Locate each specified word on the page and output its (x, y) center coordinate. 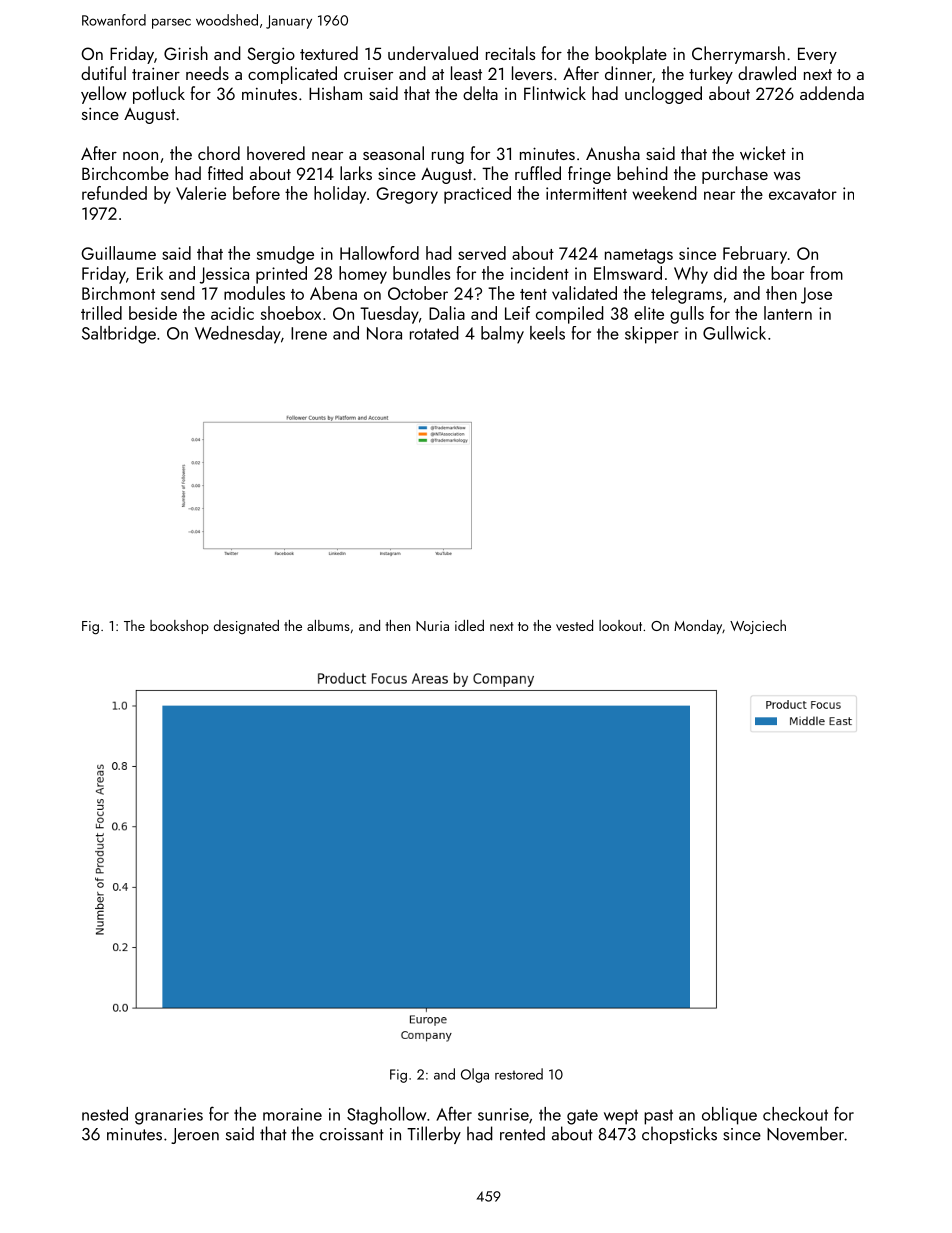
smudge (285, 255)
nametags (639, 256)
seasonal (393, 153)
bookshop (179, 627)
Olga (475, 1075)
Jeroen (195, 1136)
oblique (729, 1116)
